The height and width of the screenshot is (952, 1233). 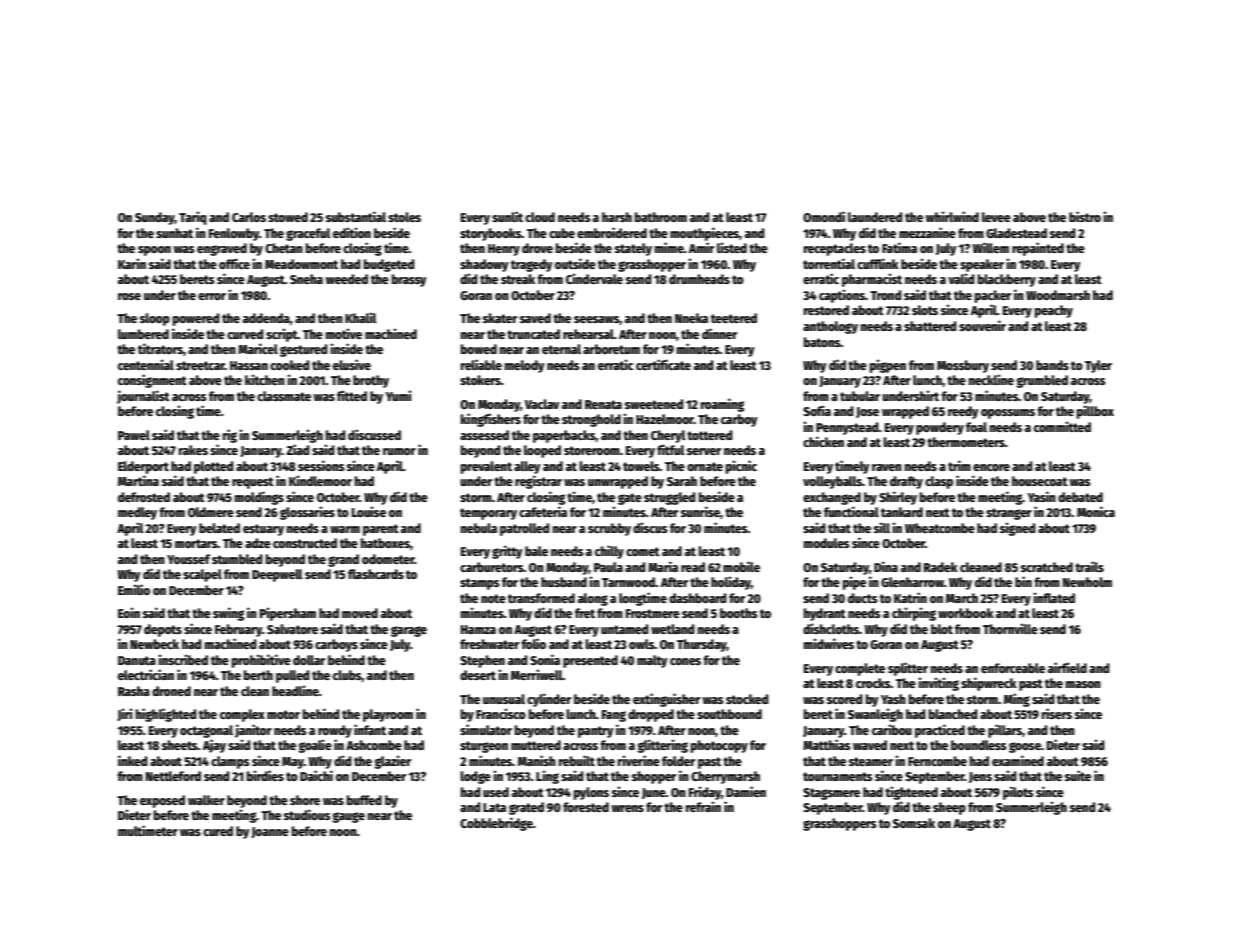 I want to click on glazier, so click(x=392, y=762).
